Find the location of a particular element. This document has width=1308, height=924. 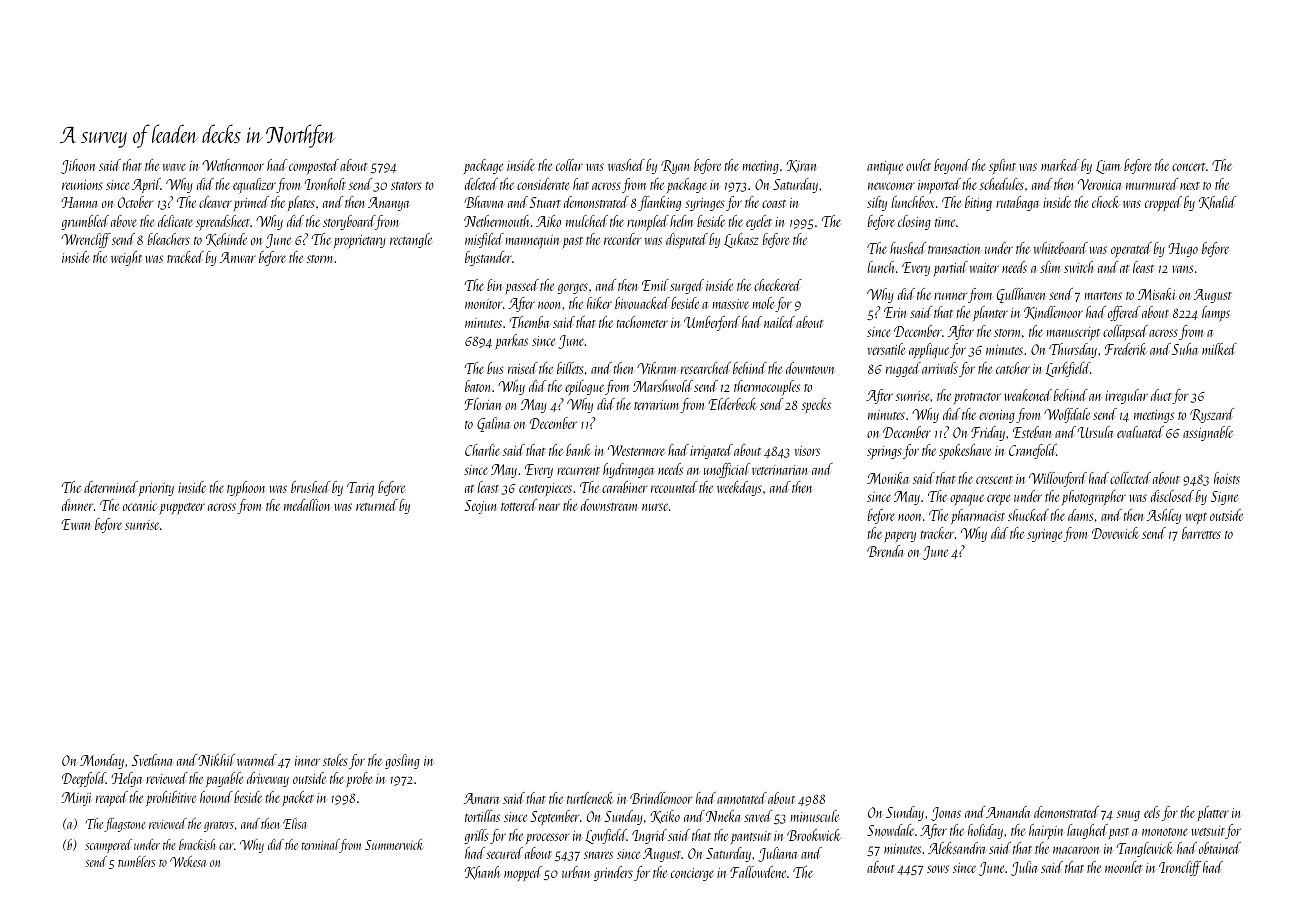

Brenda is located at coordinates (885, 551).
